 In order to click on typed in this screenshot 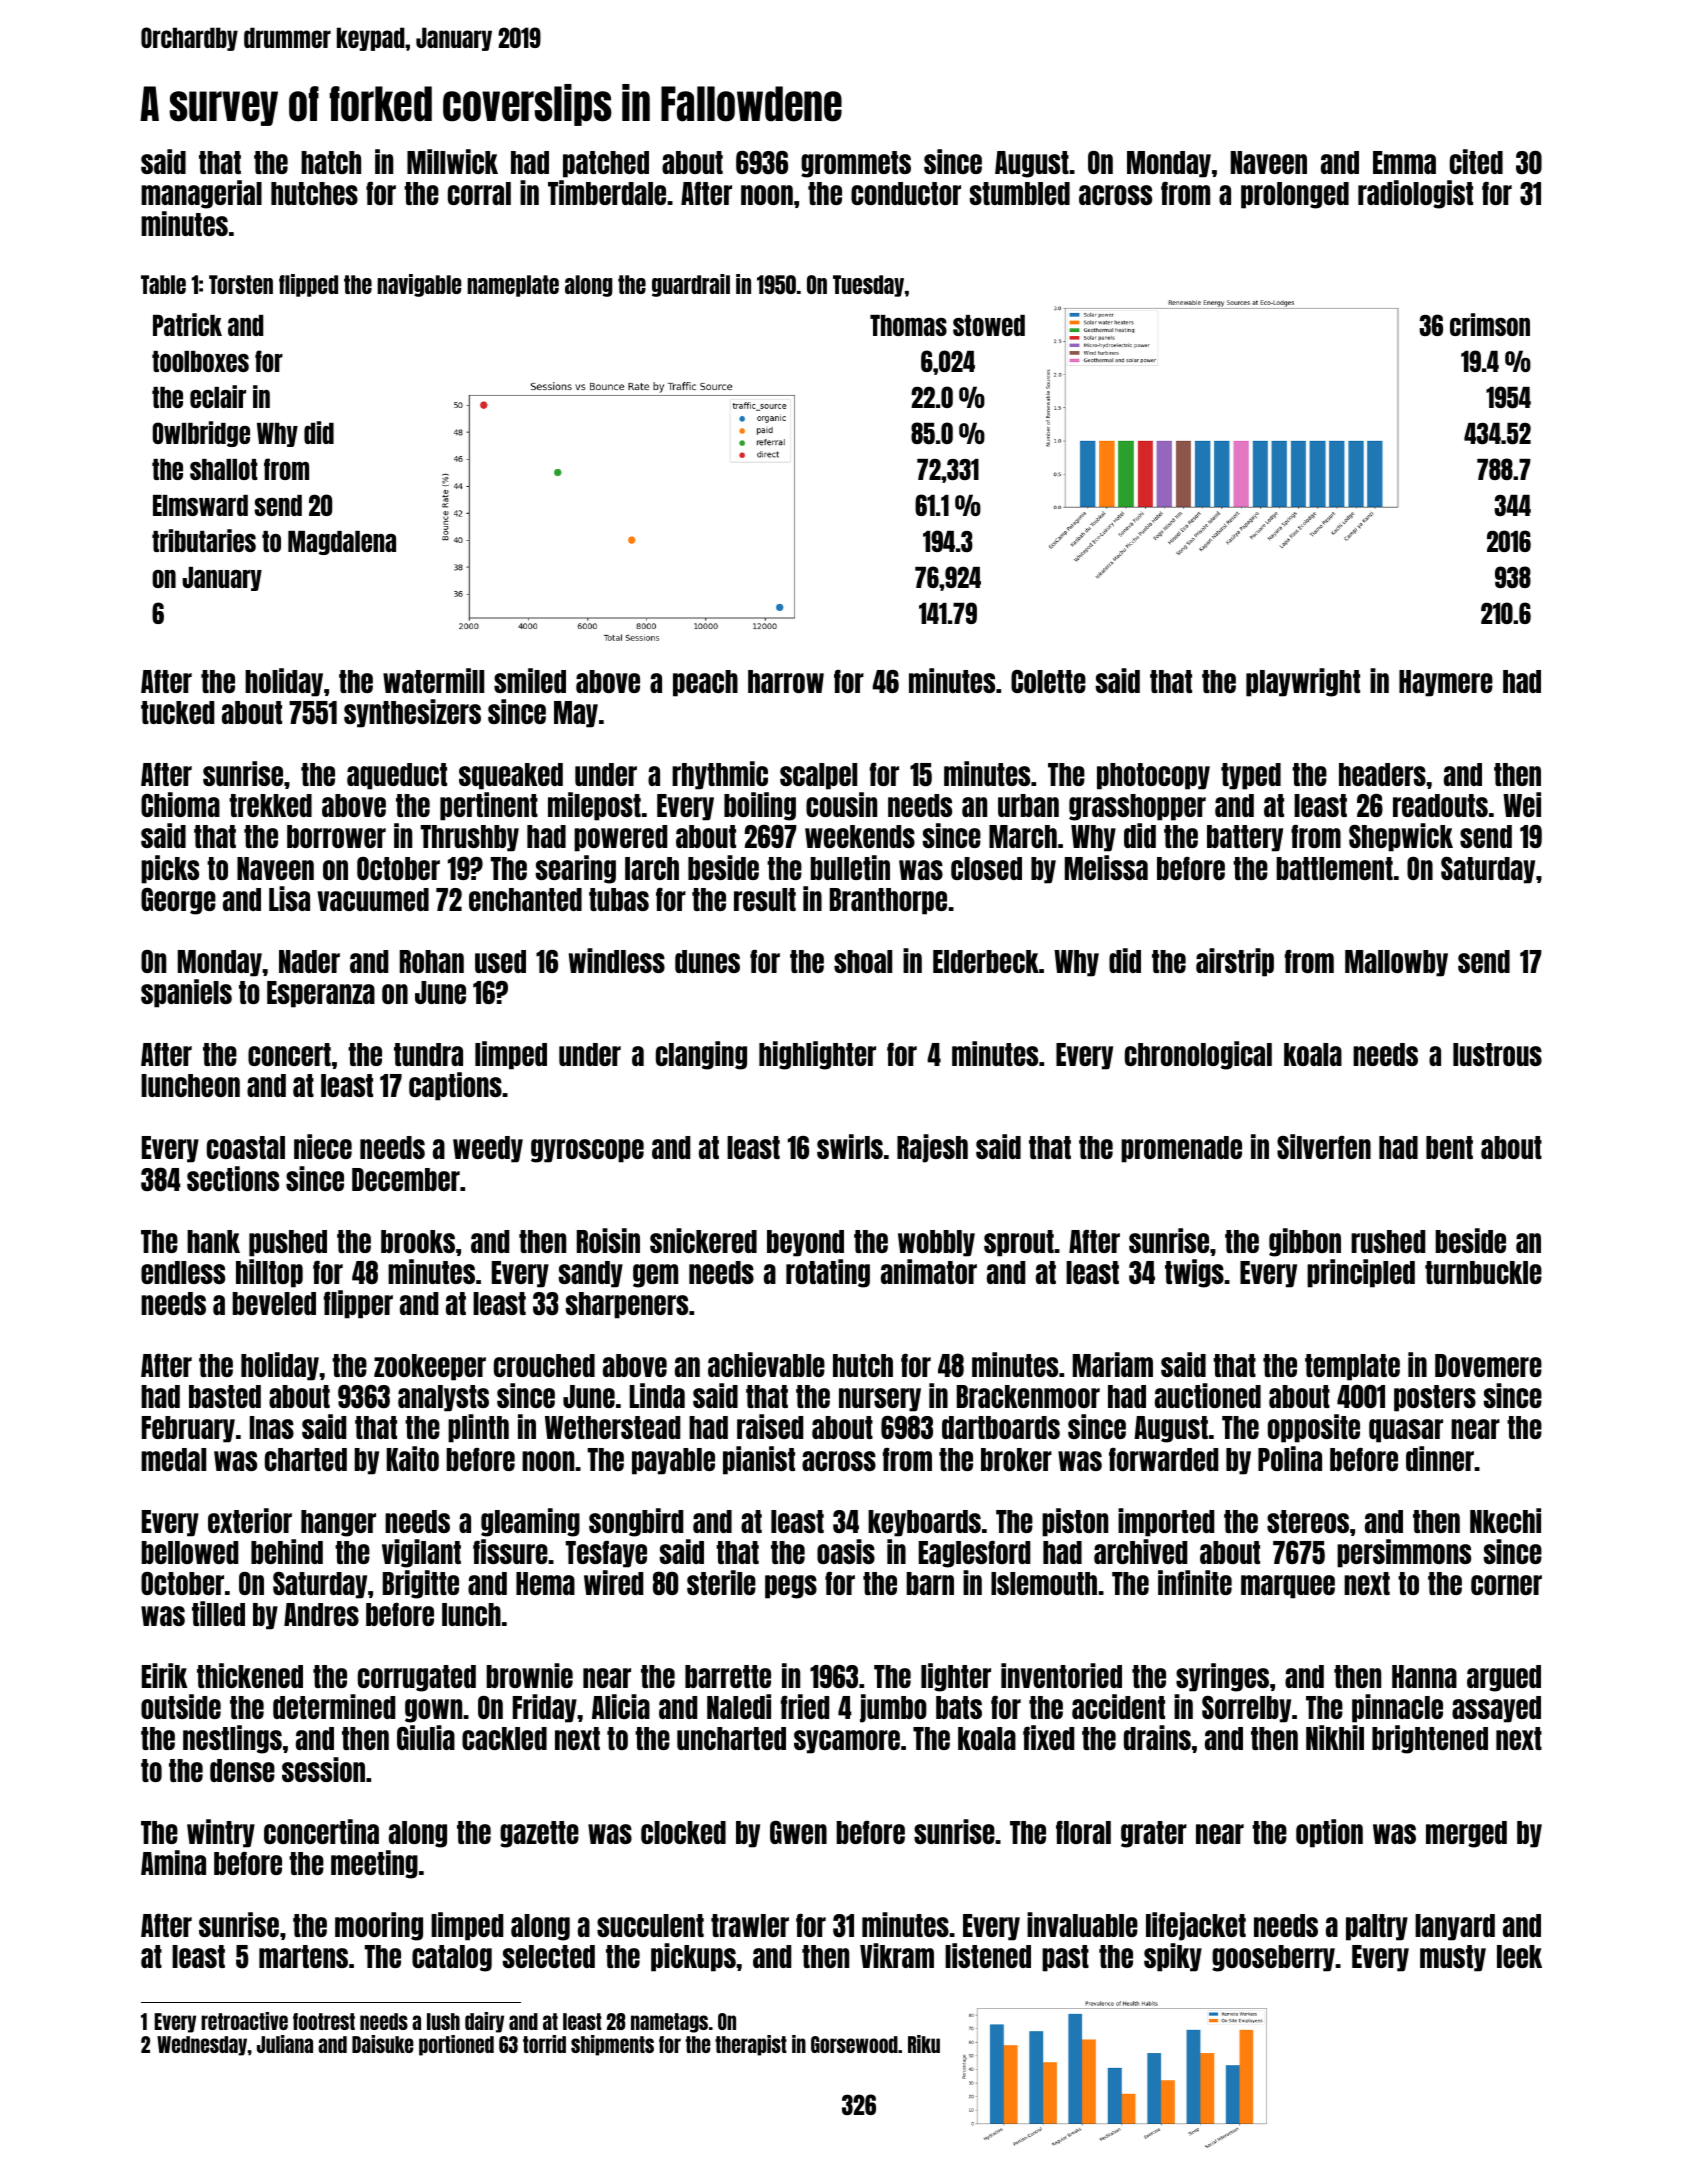, I will do `click(1251, 776)`.
